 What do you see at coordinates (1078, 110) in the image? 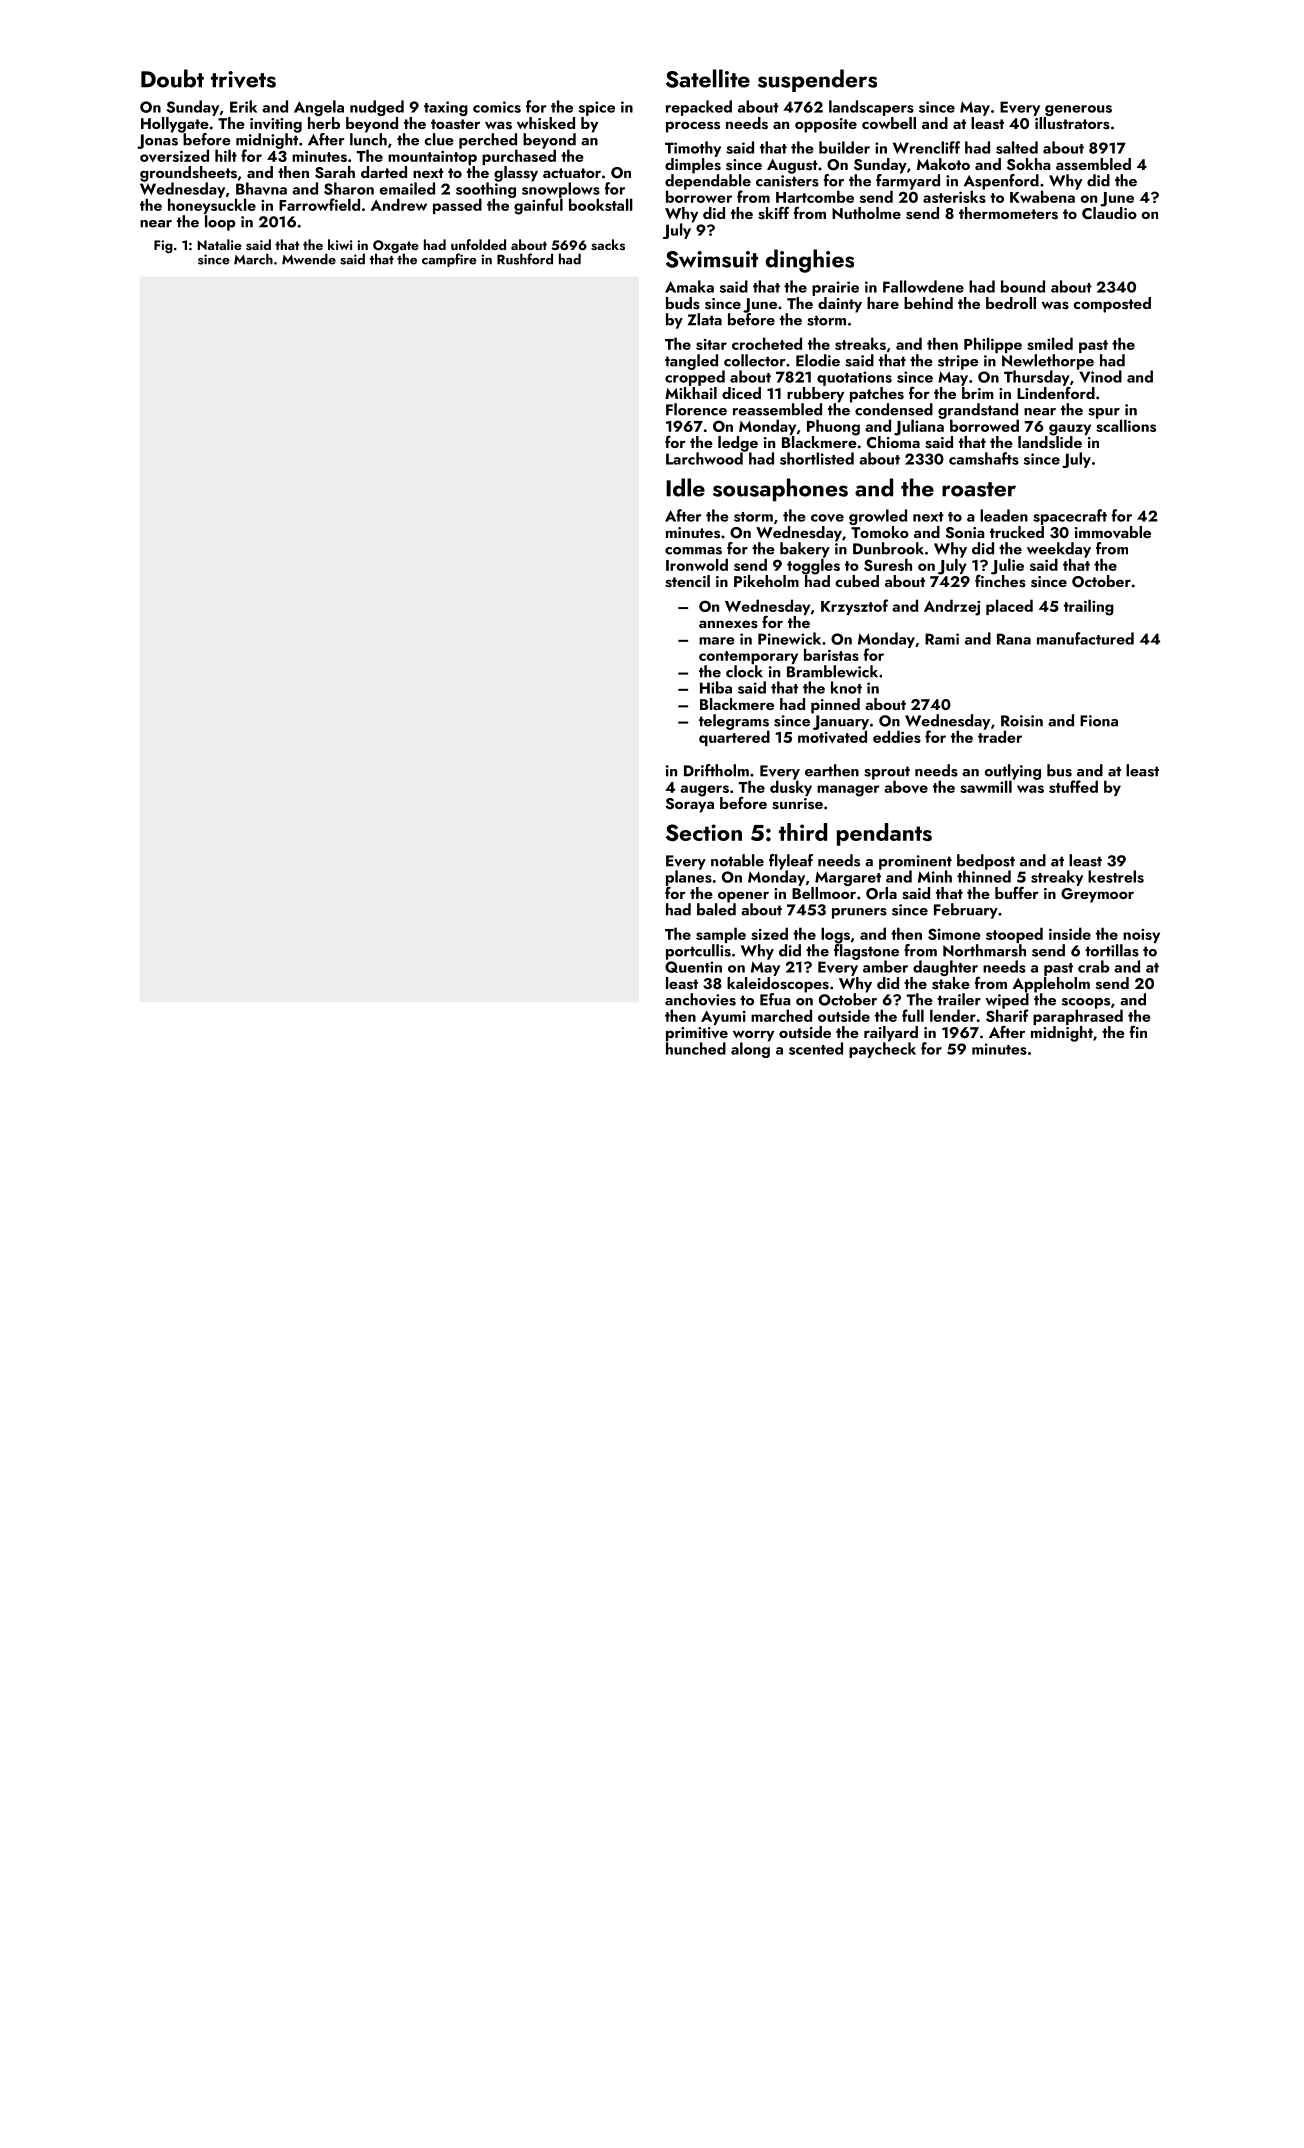
I see `generous` at bounding box center [1078, 110].
